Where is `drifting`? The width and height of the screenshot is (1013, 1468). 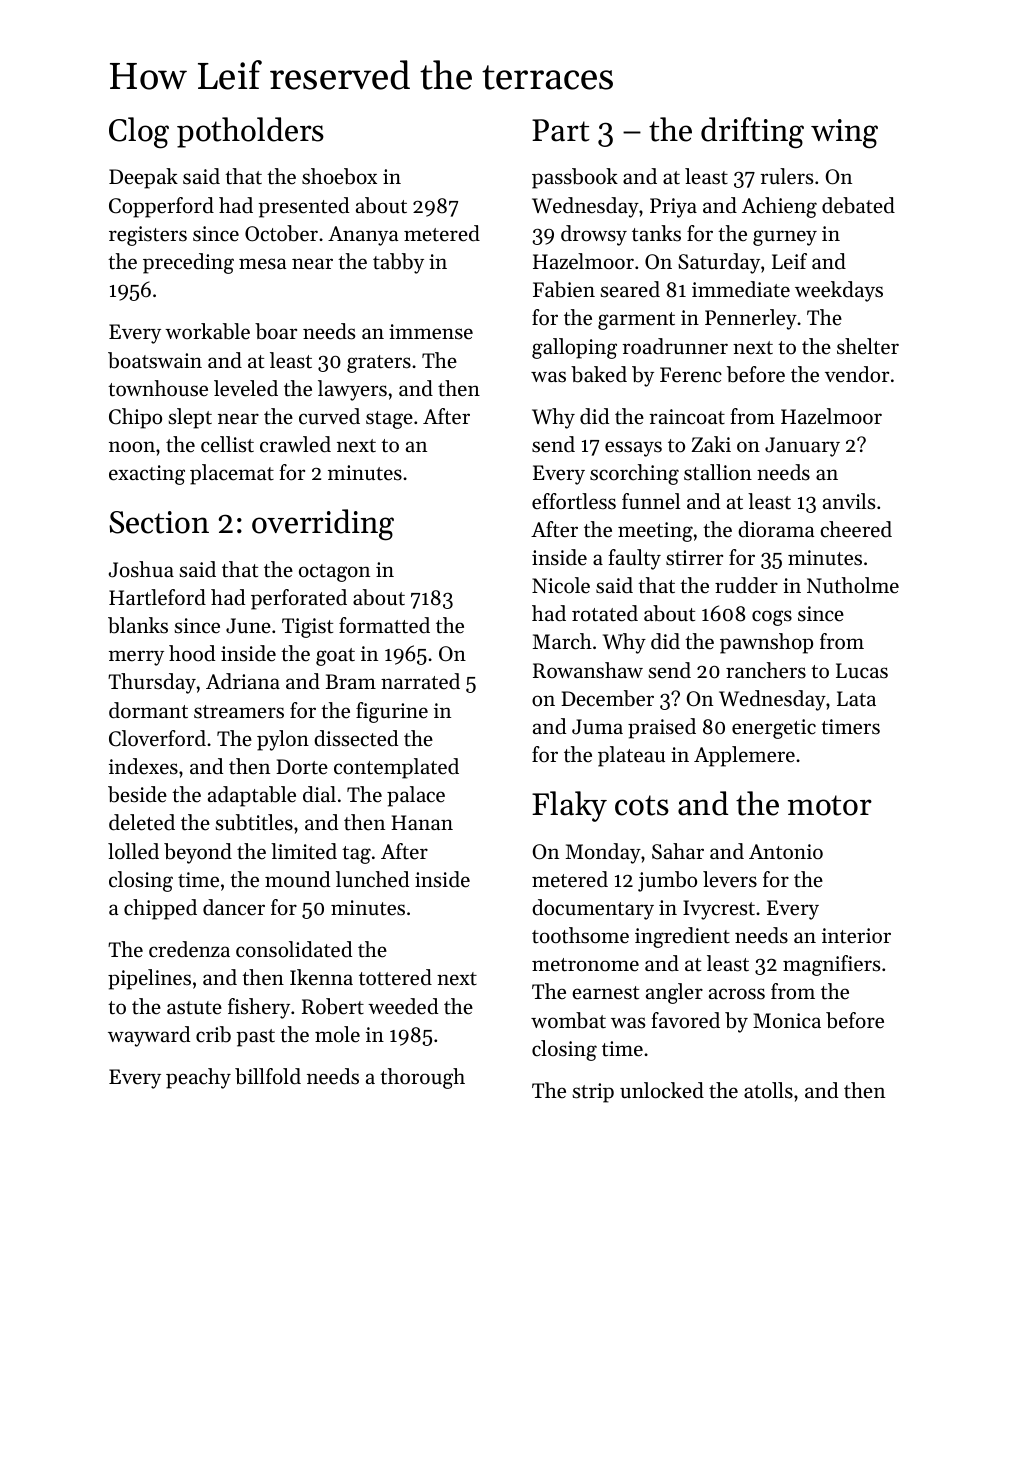
drifting is located at coordinates (752, 133).
